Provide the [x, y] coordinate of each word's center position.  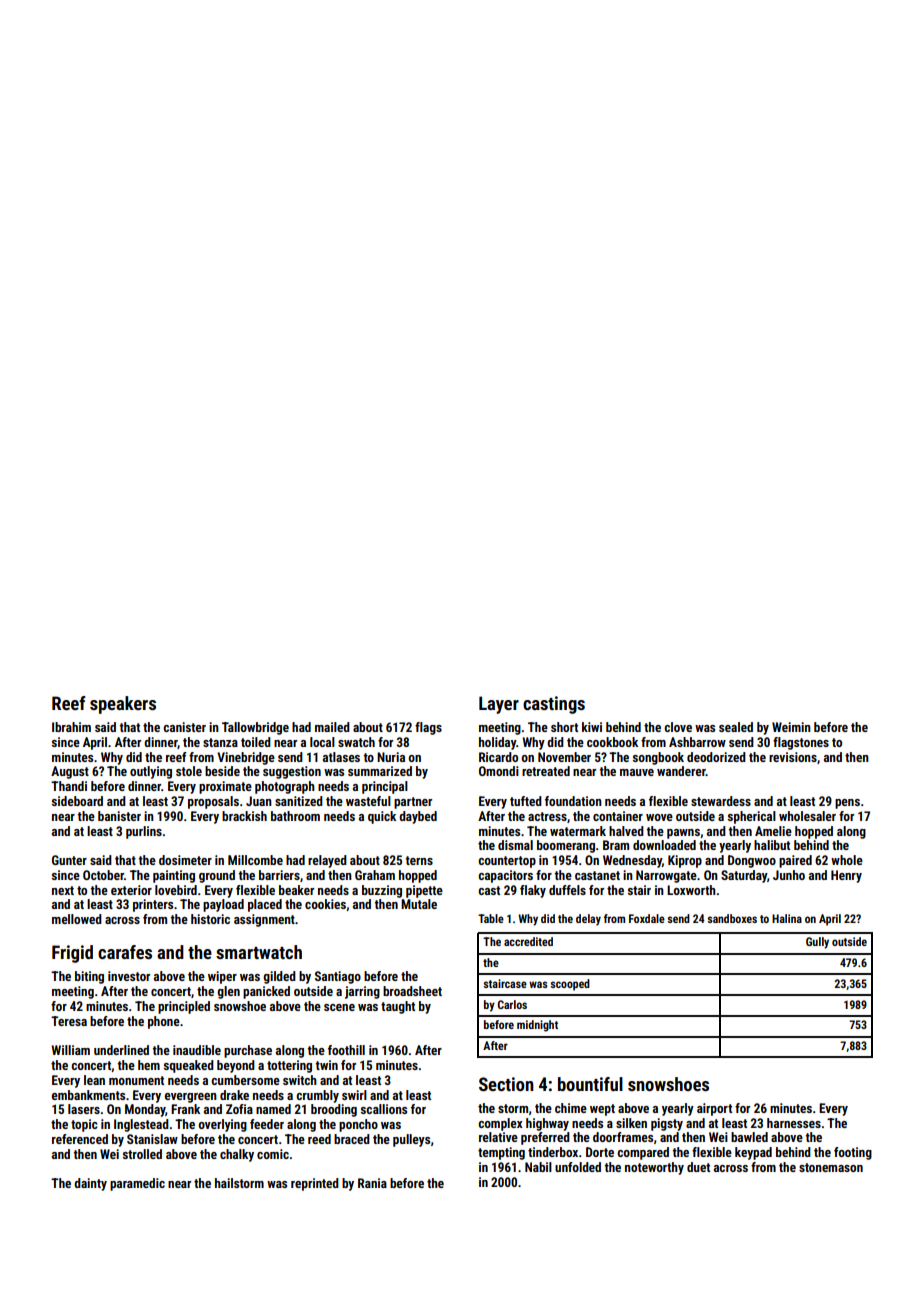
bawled [749, 1137]
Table [491, 918]
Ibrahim [71, 727]
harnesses [794, 1123]
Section [506, 1084]
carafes [125, 952]
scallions [384, 1109]
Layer [499, 705]
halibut [772, 845]
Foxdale [647, 918]
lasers [84, 1109]
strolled [142, 1154]
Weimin [791, 727]
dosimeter [185, 860]
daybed [418, 817]
